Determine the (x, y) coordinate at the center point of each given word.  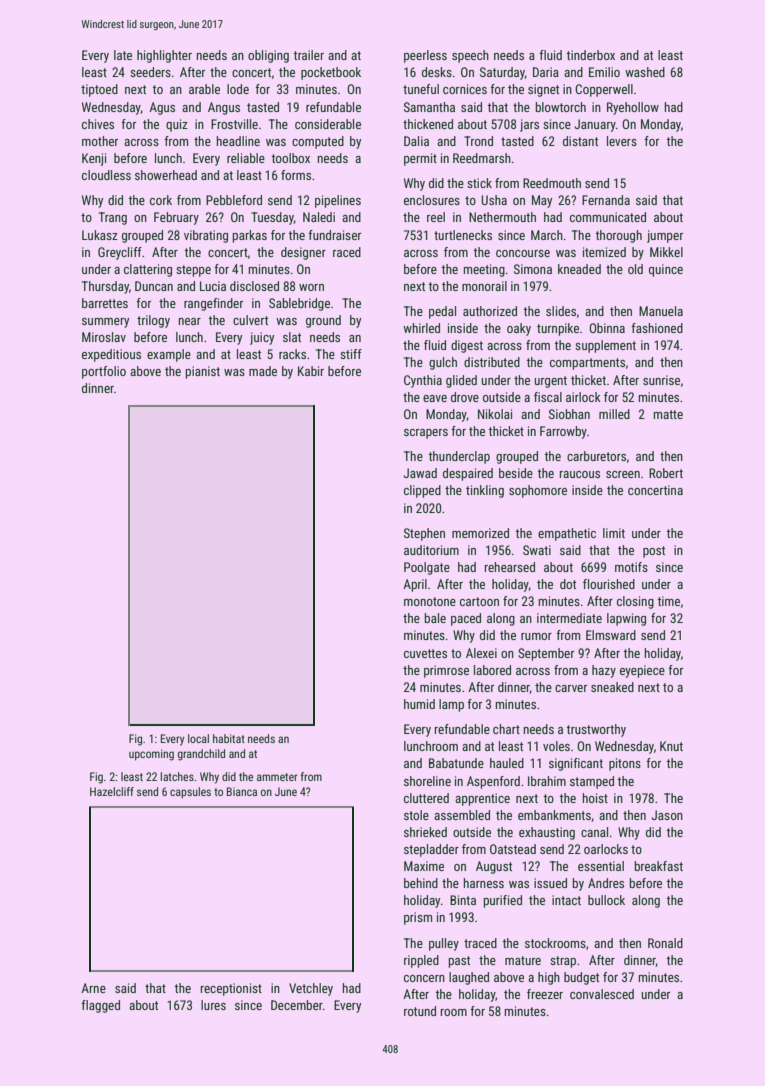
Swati (537, 550)
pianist (203, 372)
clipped (422, 491)
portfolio (104, 372)
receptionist (231, 989)
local (198, 738)
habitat (229, 738)
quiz (177, 125)
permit (420, 159)
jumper (665, 236)
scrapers (426, 434)
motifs (631, 567)
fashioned (657, 328)
